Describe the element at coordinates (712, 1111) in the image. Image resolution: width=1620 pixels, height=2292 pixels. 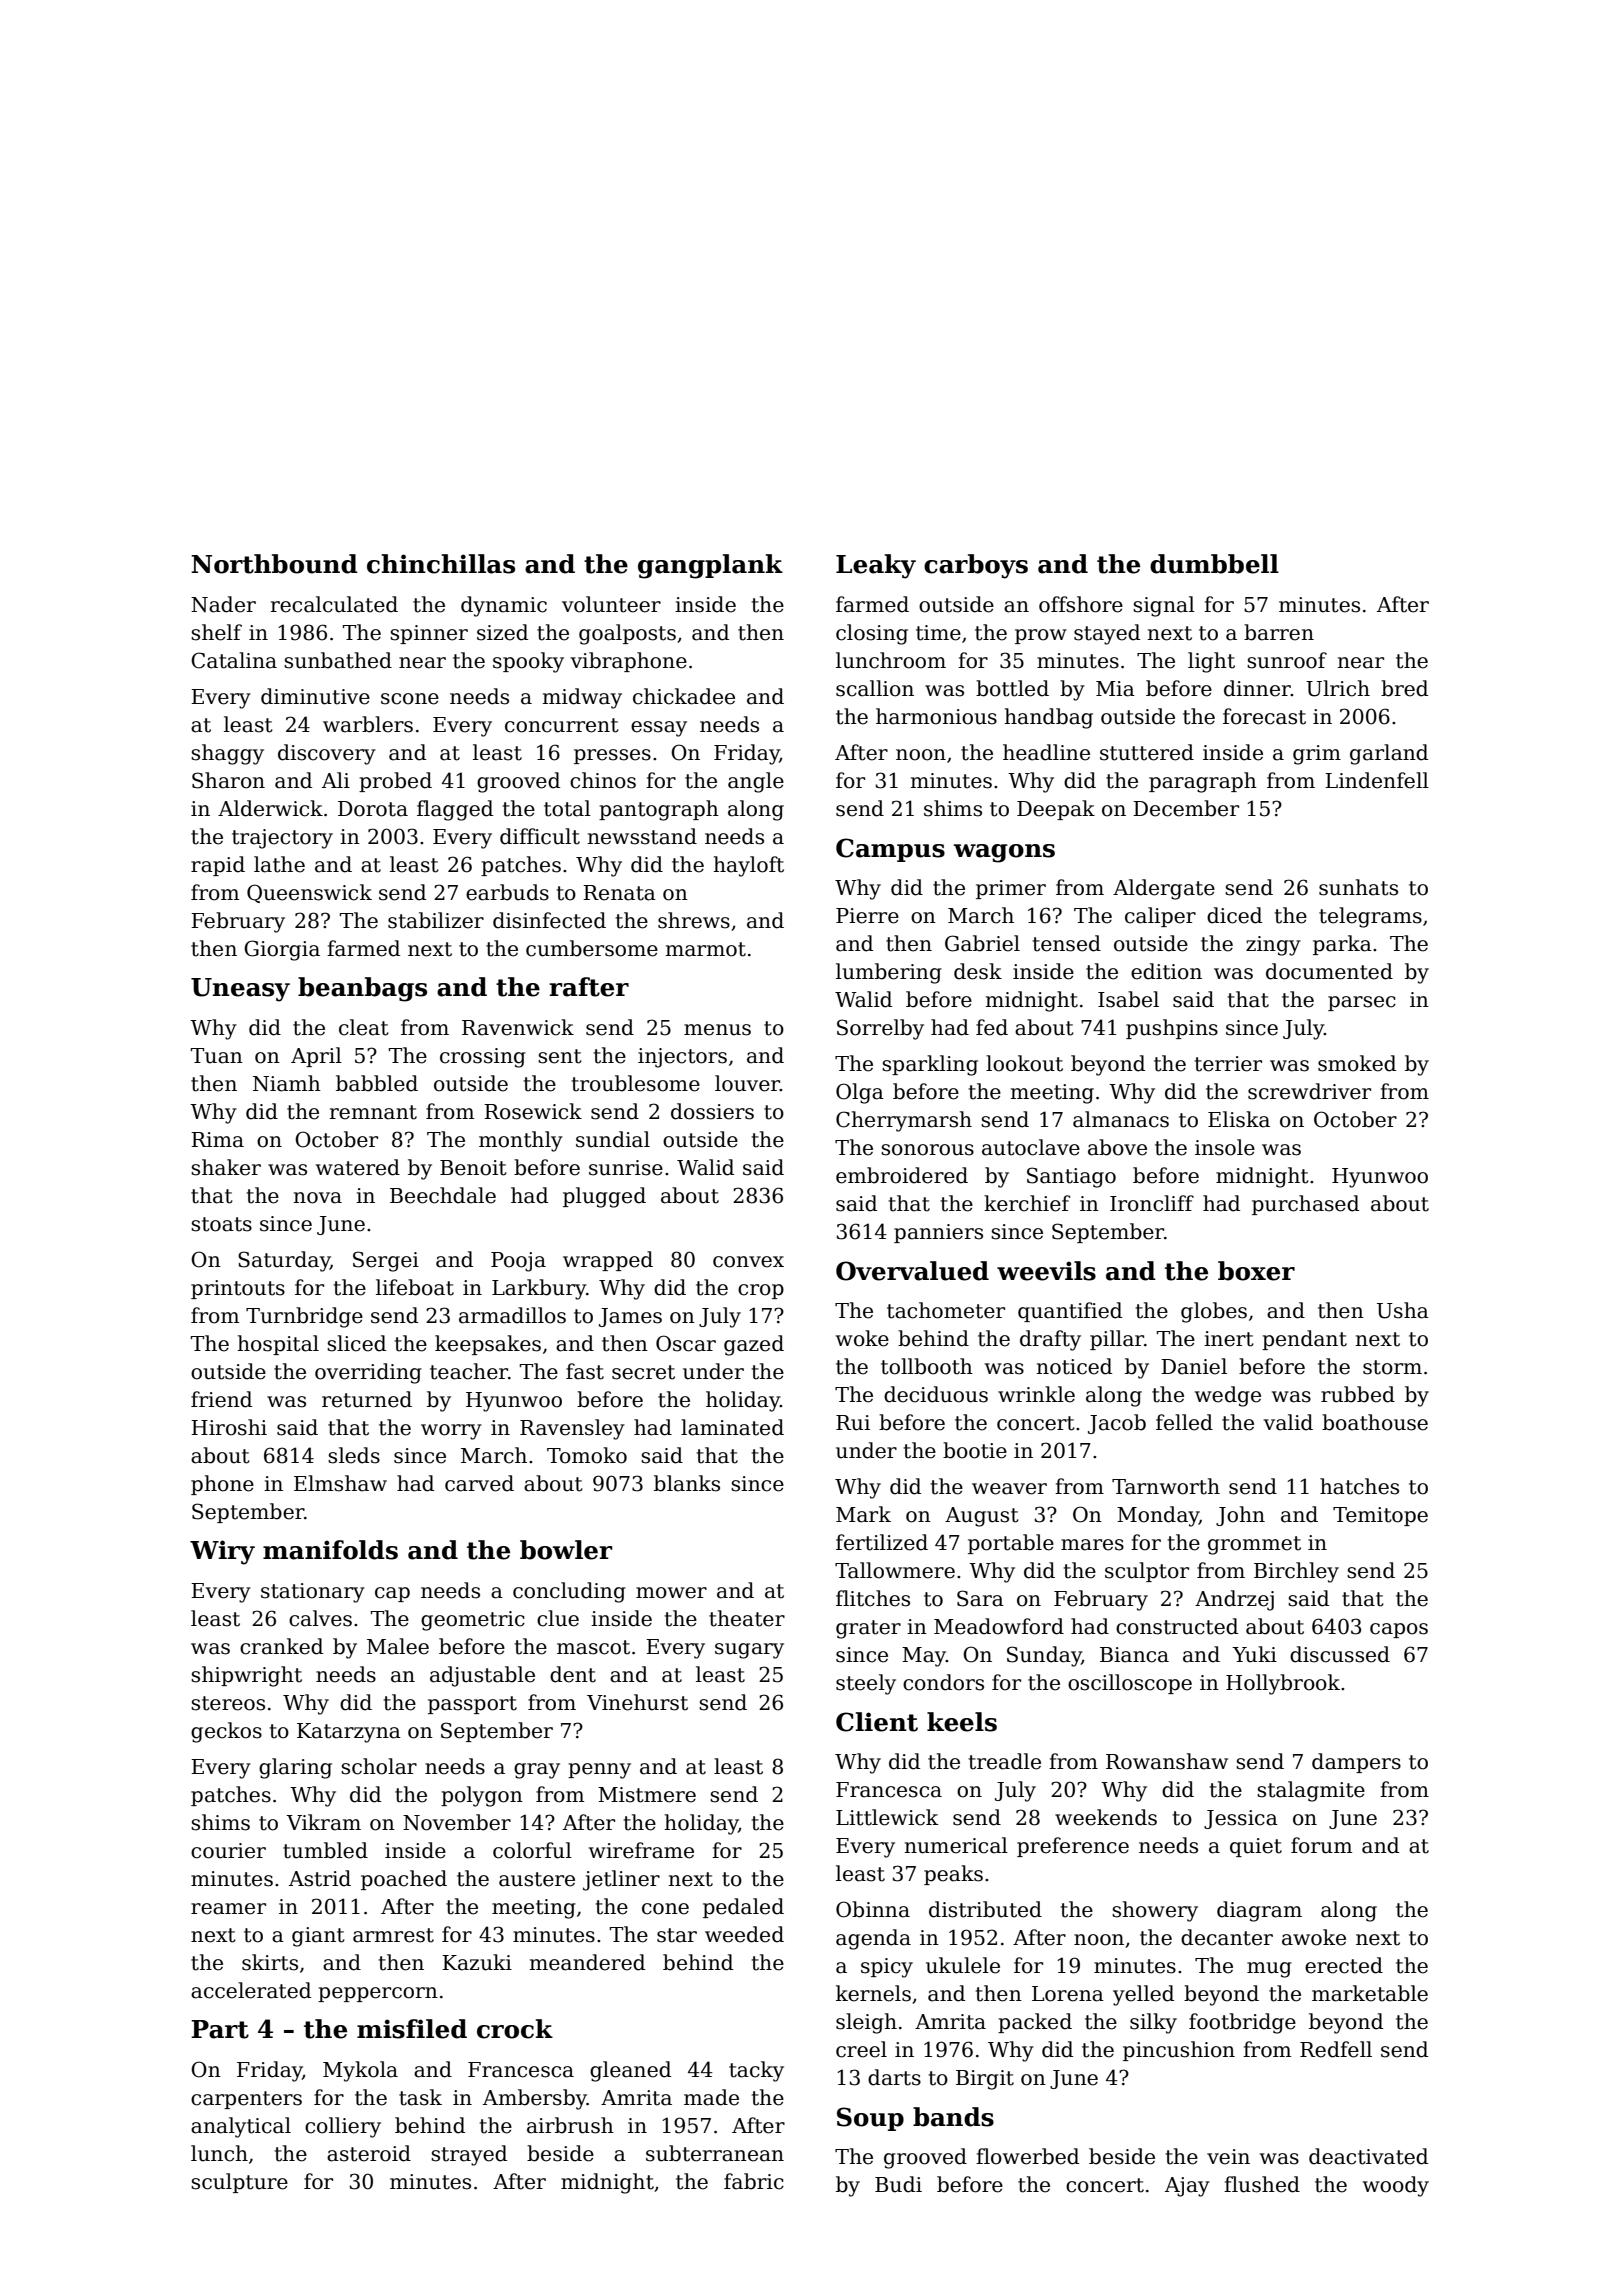
I see `dossiers` at that location.
